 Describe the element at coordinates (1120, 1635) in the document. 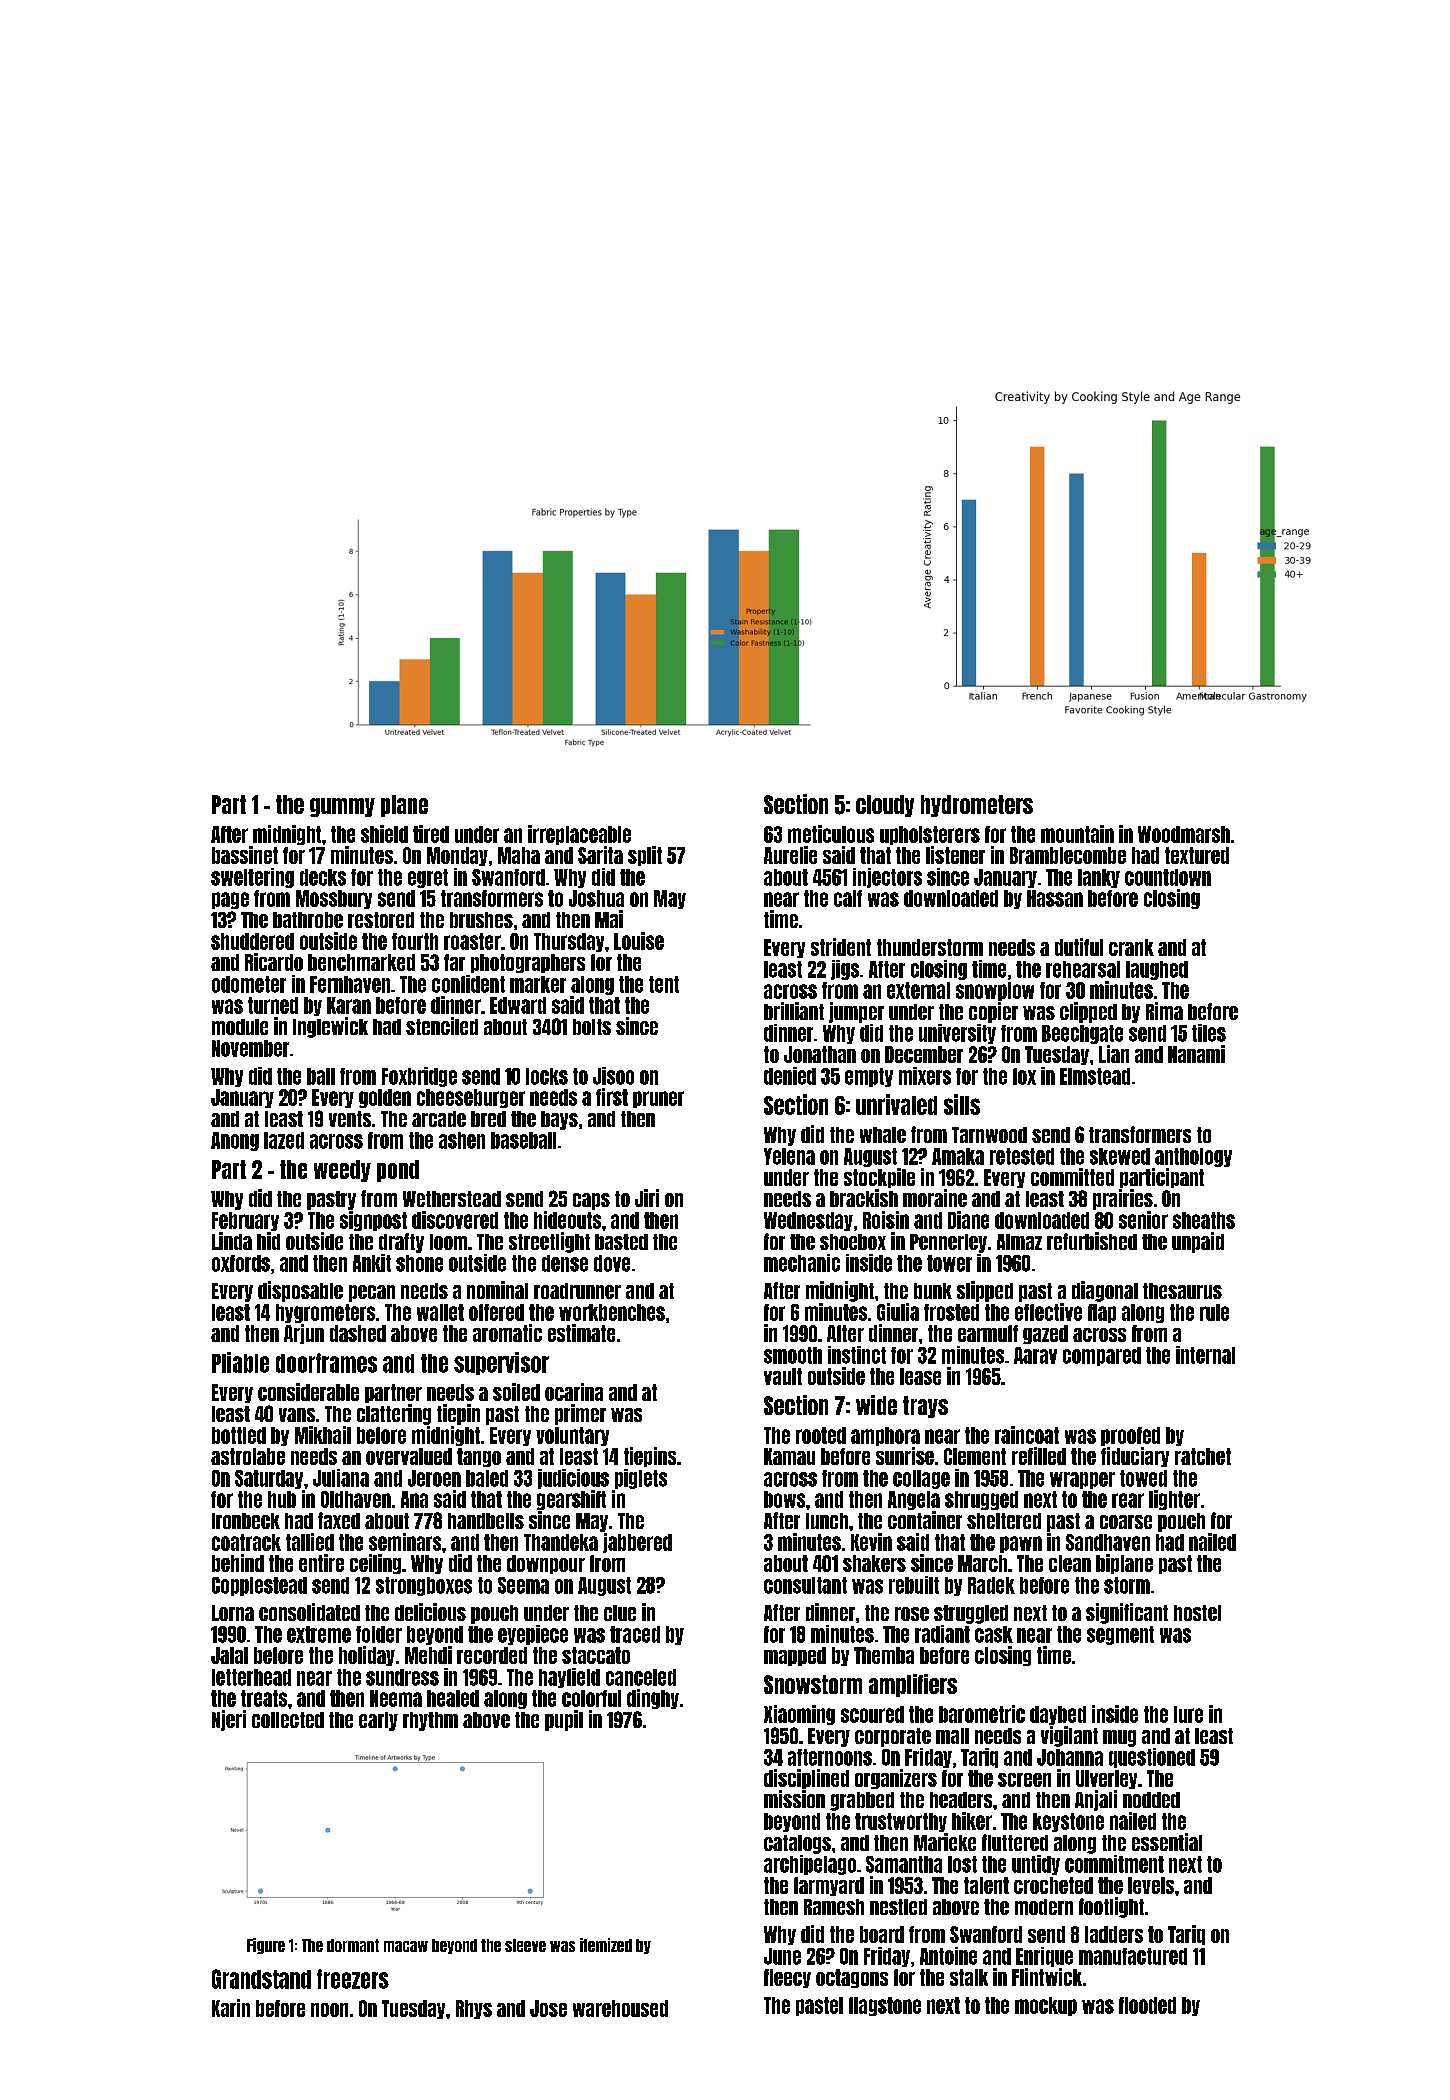

I see `segment` at that location.
